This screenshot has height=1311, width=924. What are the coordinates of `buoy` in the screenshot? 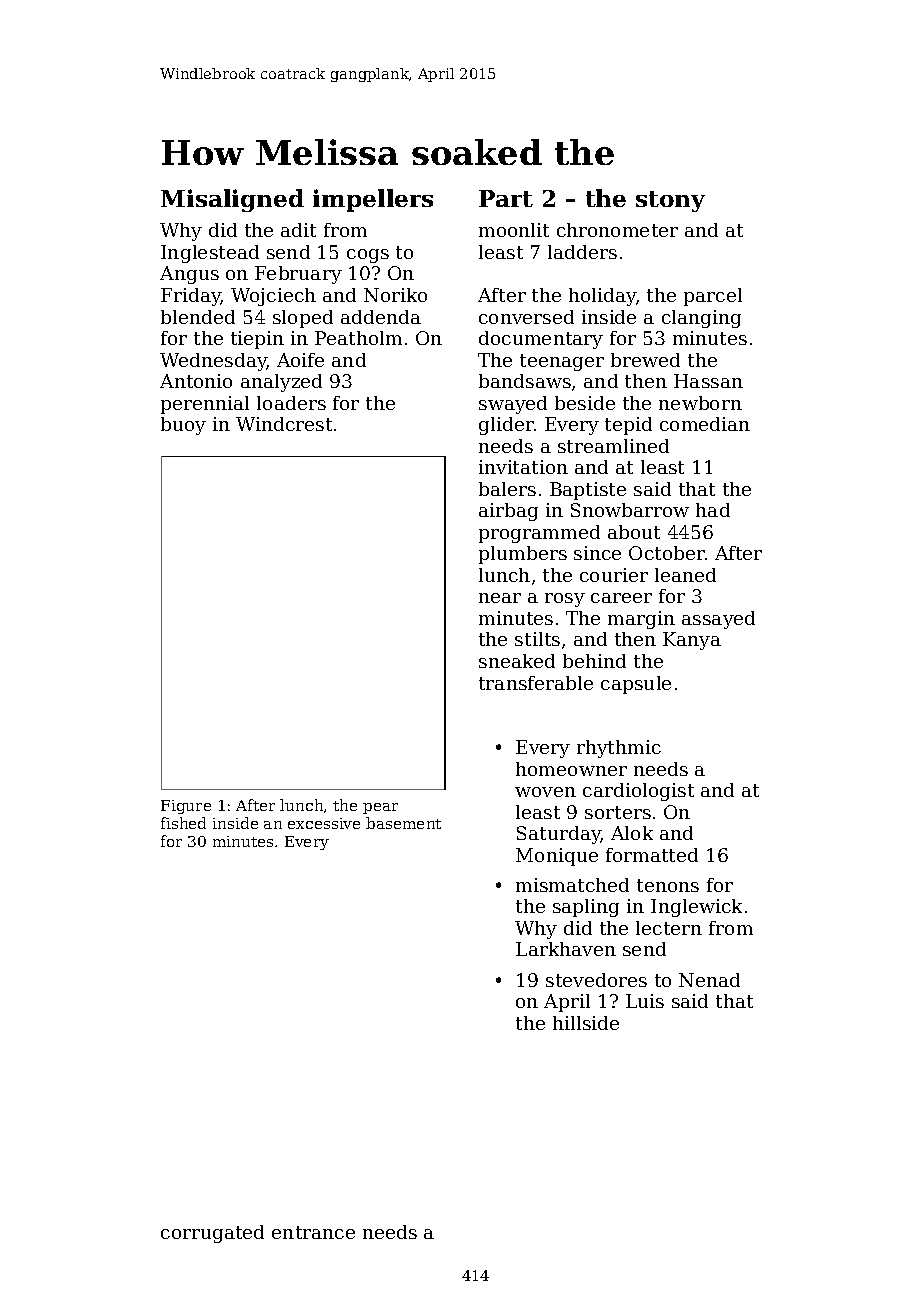 It's located at (183, 426).
